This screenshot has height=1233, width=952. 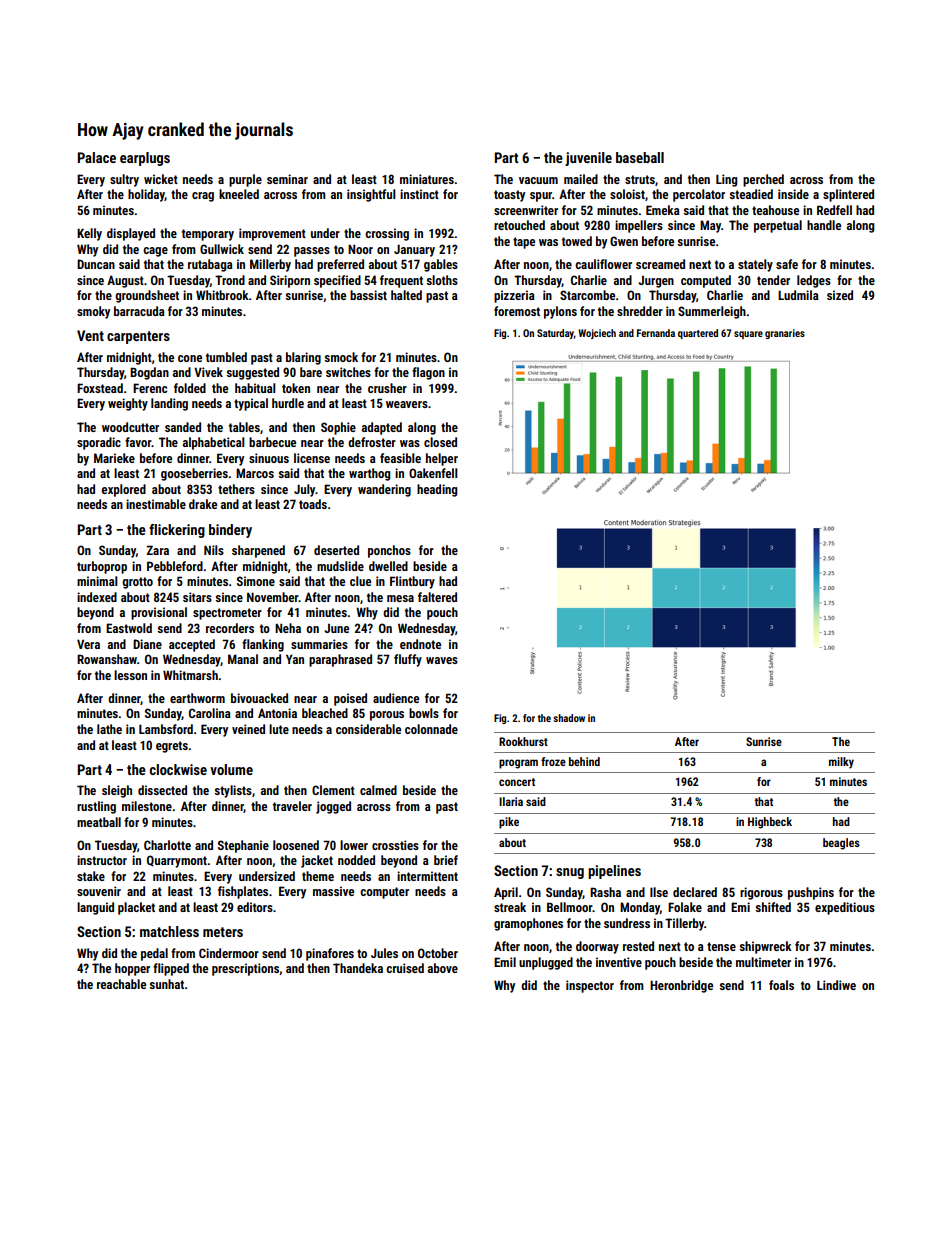 What do you see at coordinates (243, 892) in the screenshot?
I see `fishplates` at bounding box center [243, 892].
